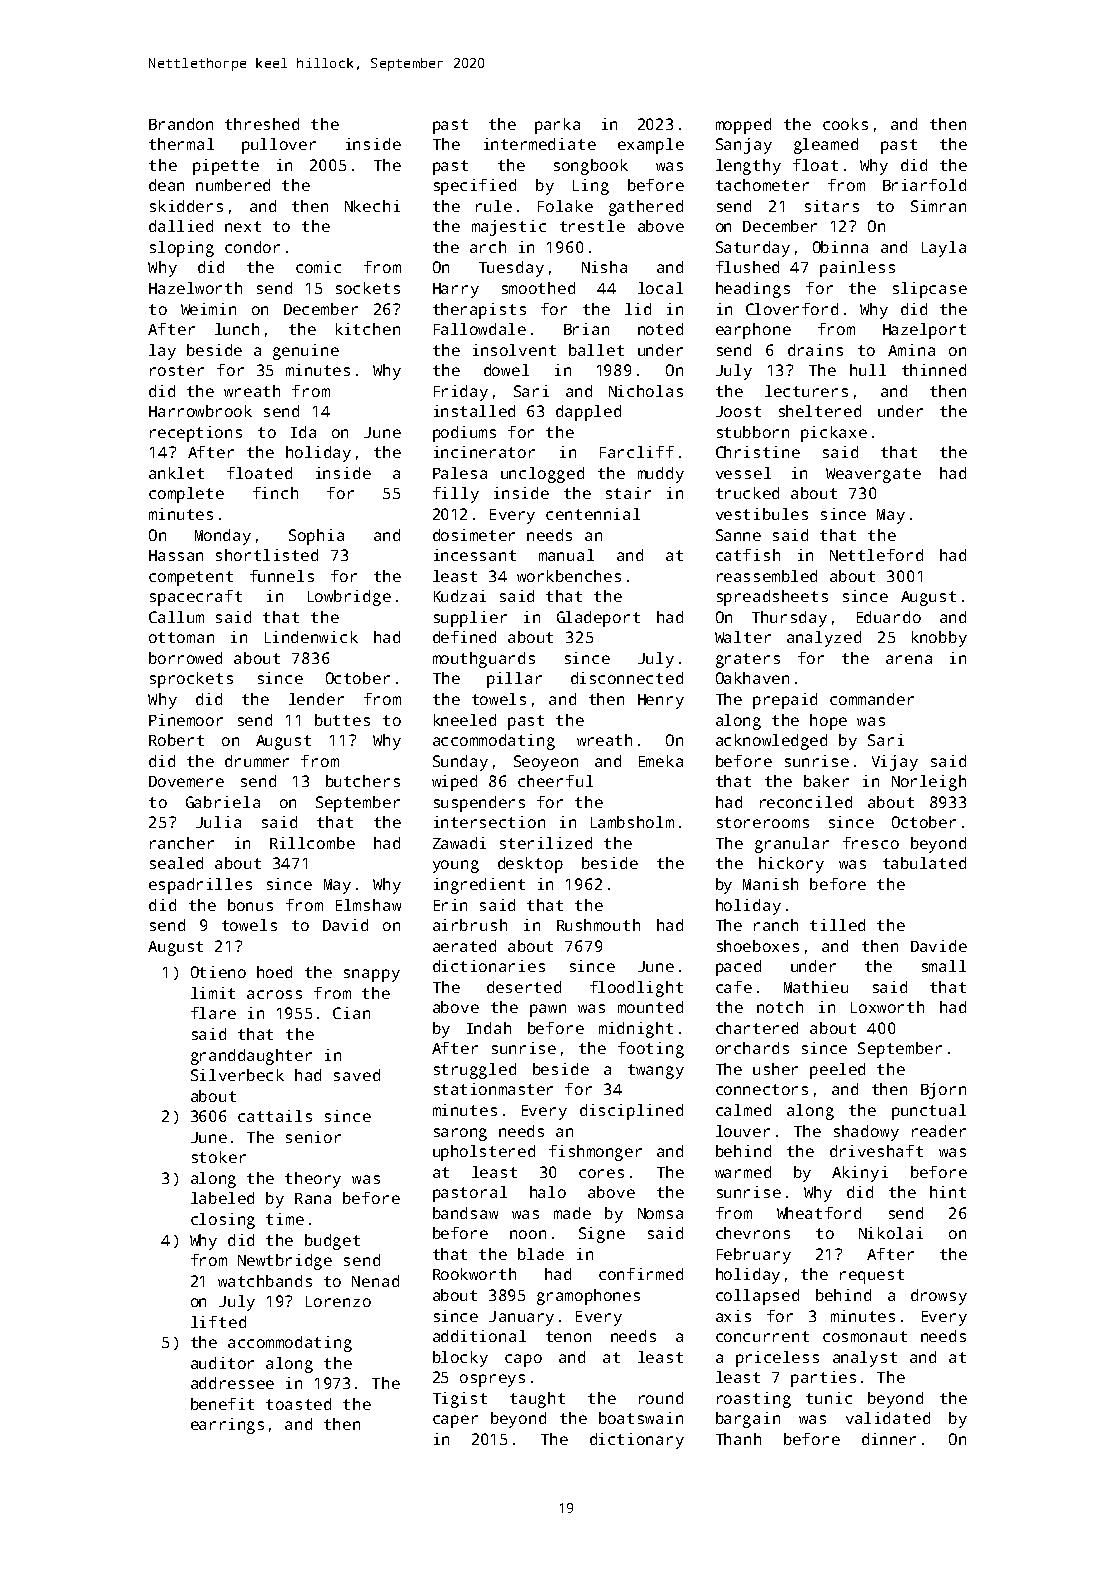  I want to click on Pinemoor, so click(186, 720).
